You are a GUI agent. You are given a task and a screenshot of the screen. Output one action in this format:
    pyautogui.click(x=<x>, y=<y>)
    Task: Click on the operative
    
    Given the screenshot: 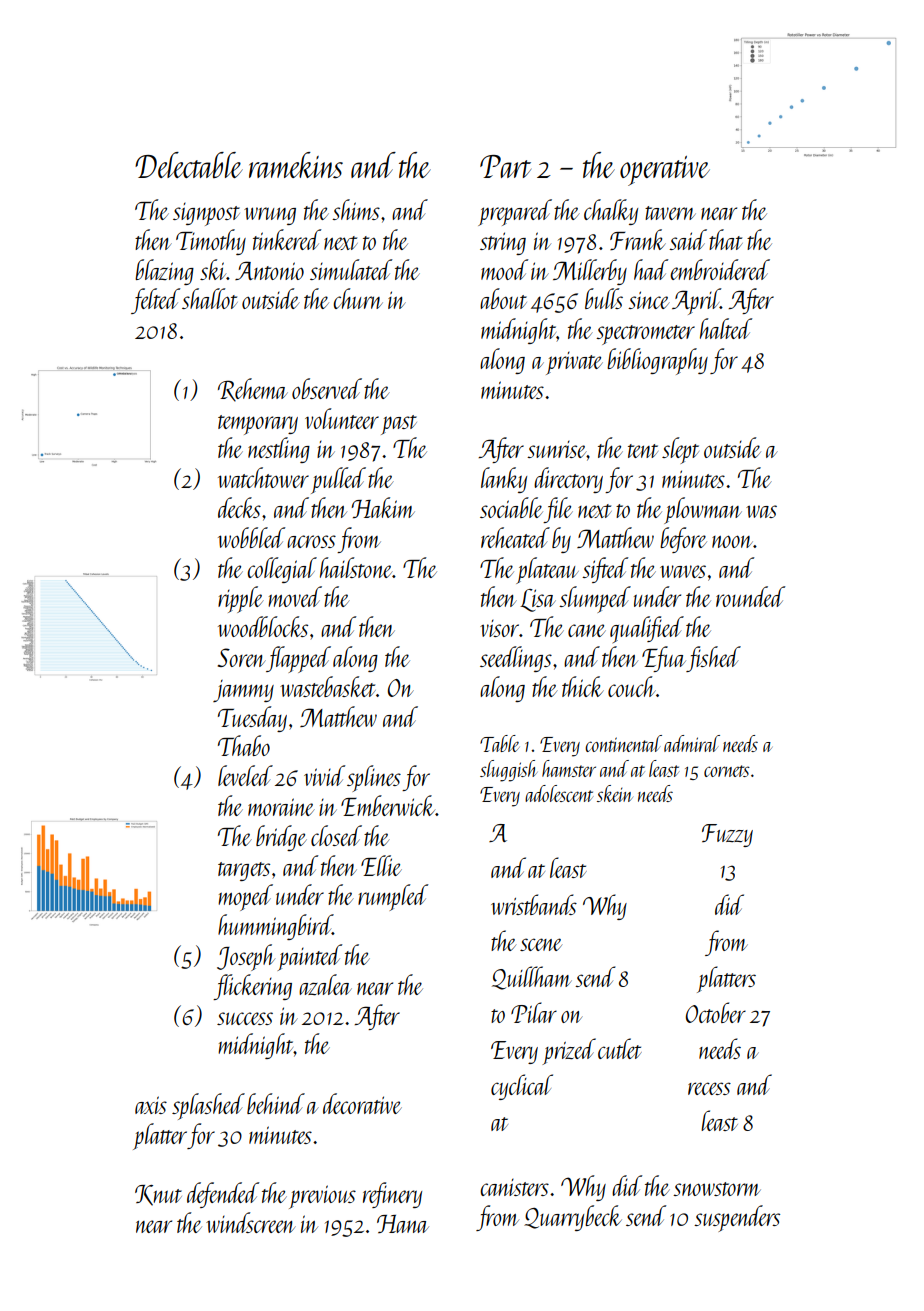 What is the action you would take?
    pyautogui.click(x=665, y=171)
